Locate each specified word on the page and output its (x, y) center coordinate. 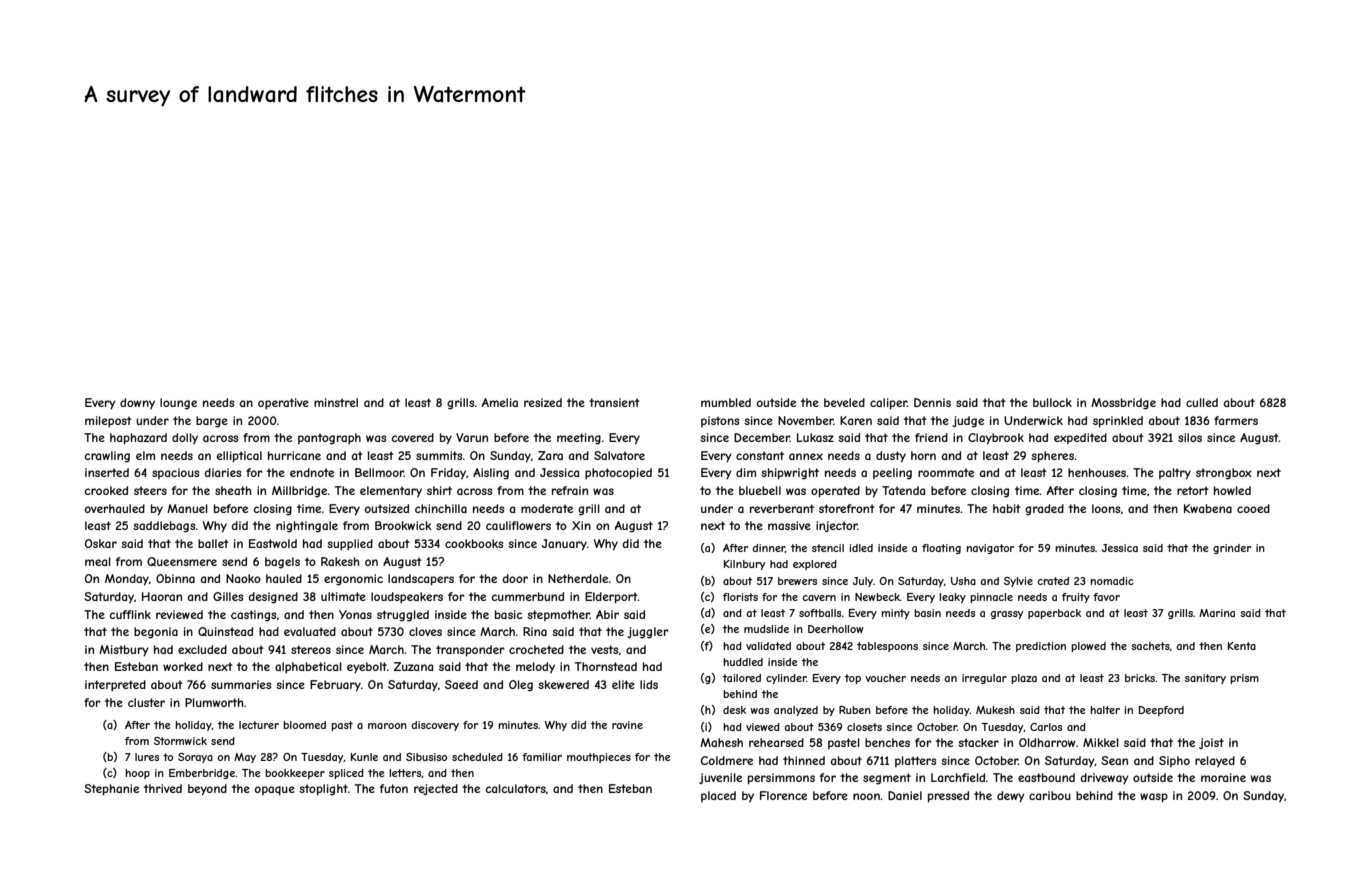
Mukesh (995, 710)
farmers (1236, 420)
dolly (185, 438)
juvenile (720, 778)
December (762, 437)
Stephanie (111, 790)
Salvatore (619, 455)
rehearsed (776, 742)
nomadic (1112, 581)
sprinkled (1118, 422)
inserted (107, 472)
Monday (127, 580)
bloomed (304, 725)
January (564, 545)
